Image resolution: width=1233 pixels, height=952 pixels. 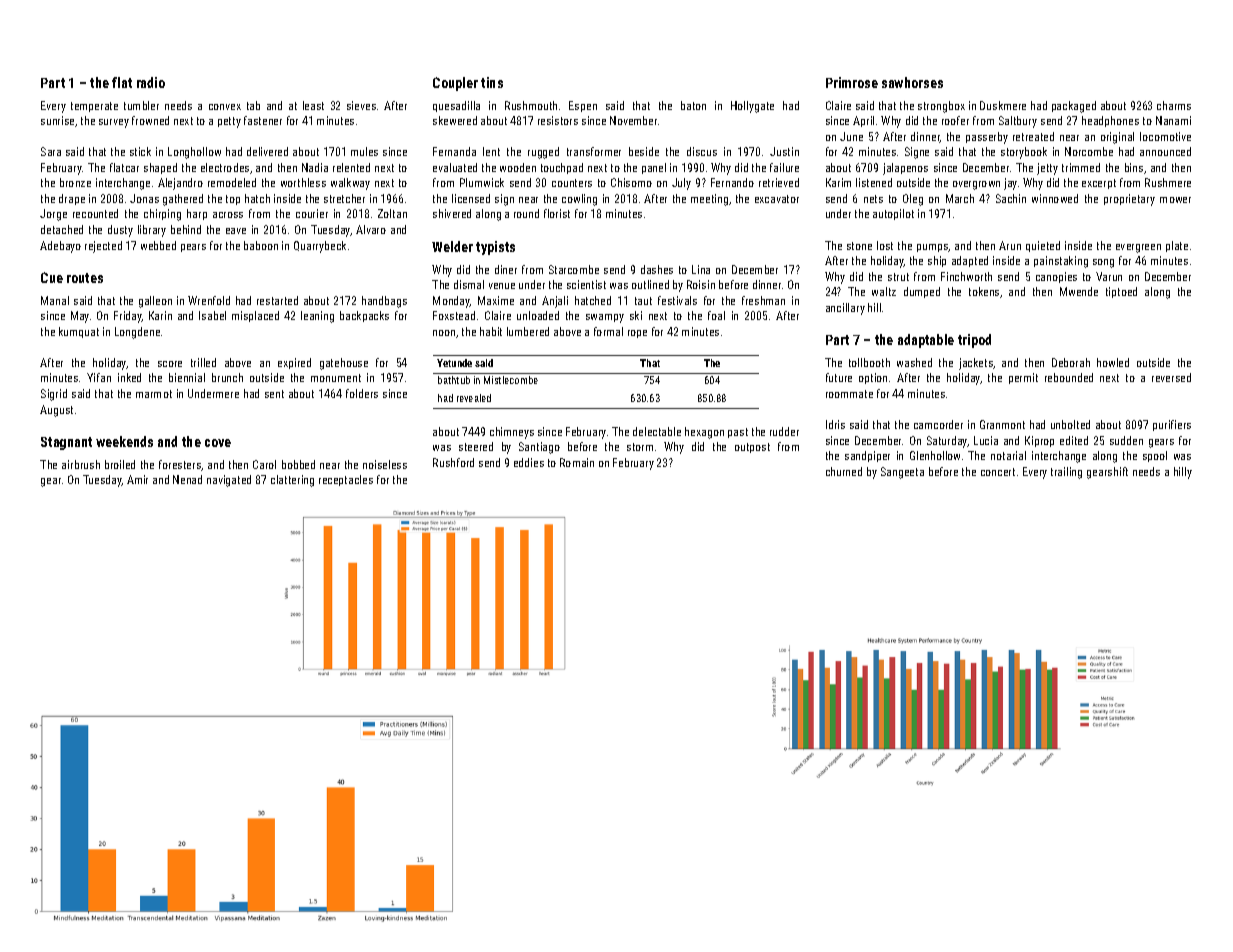 I want to click on formal, so click(x=608, y=331).
